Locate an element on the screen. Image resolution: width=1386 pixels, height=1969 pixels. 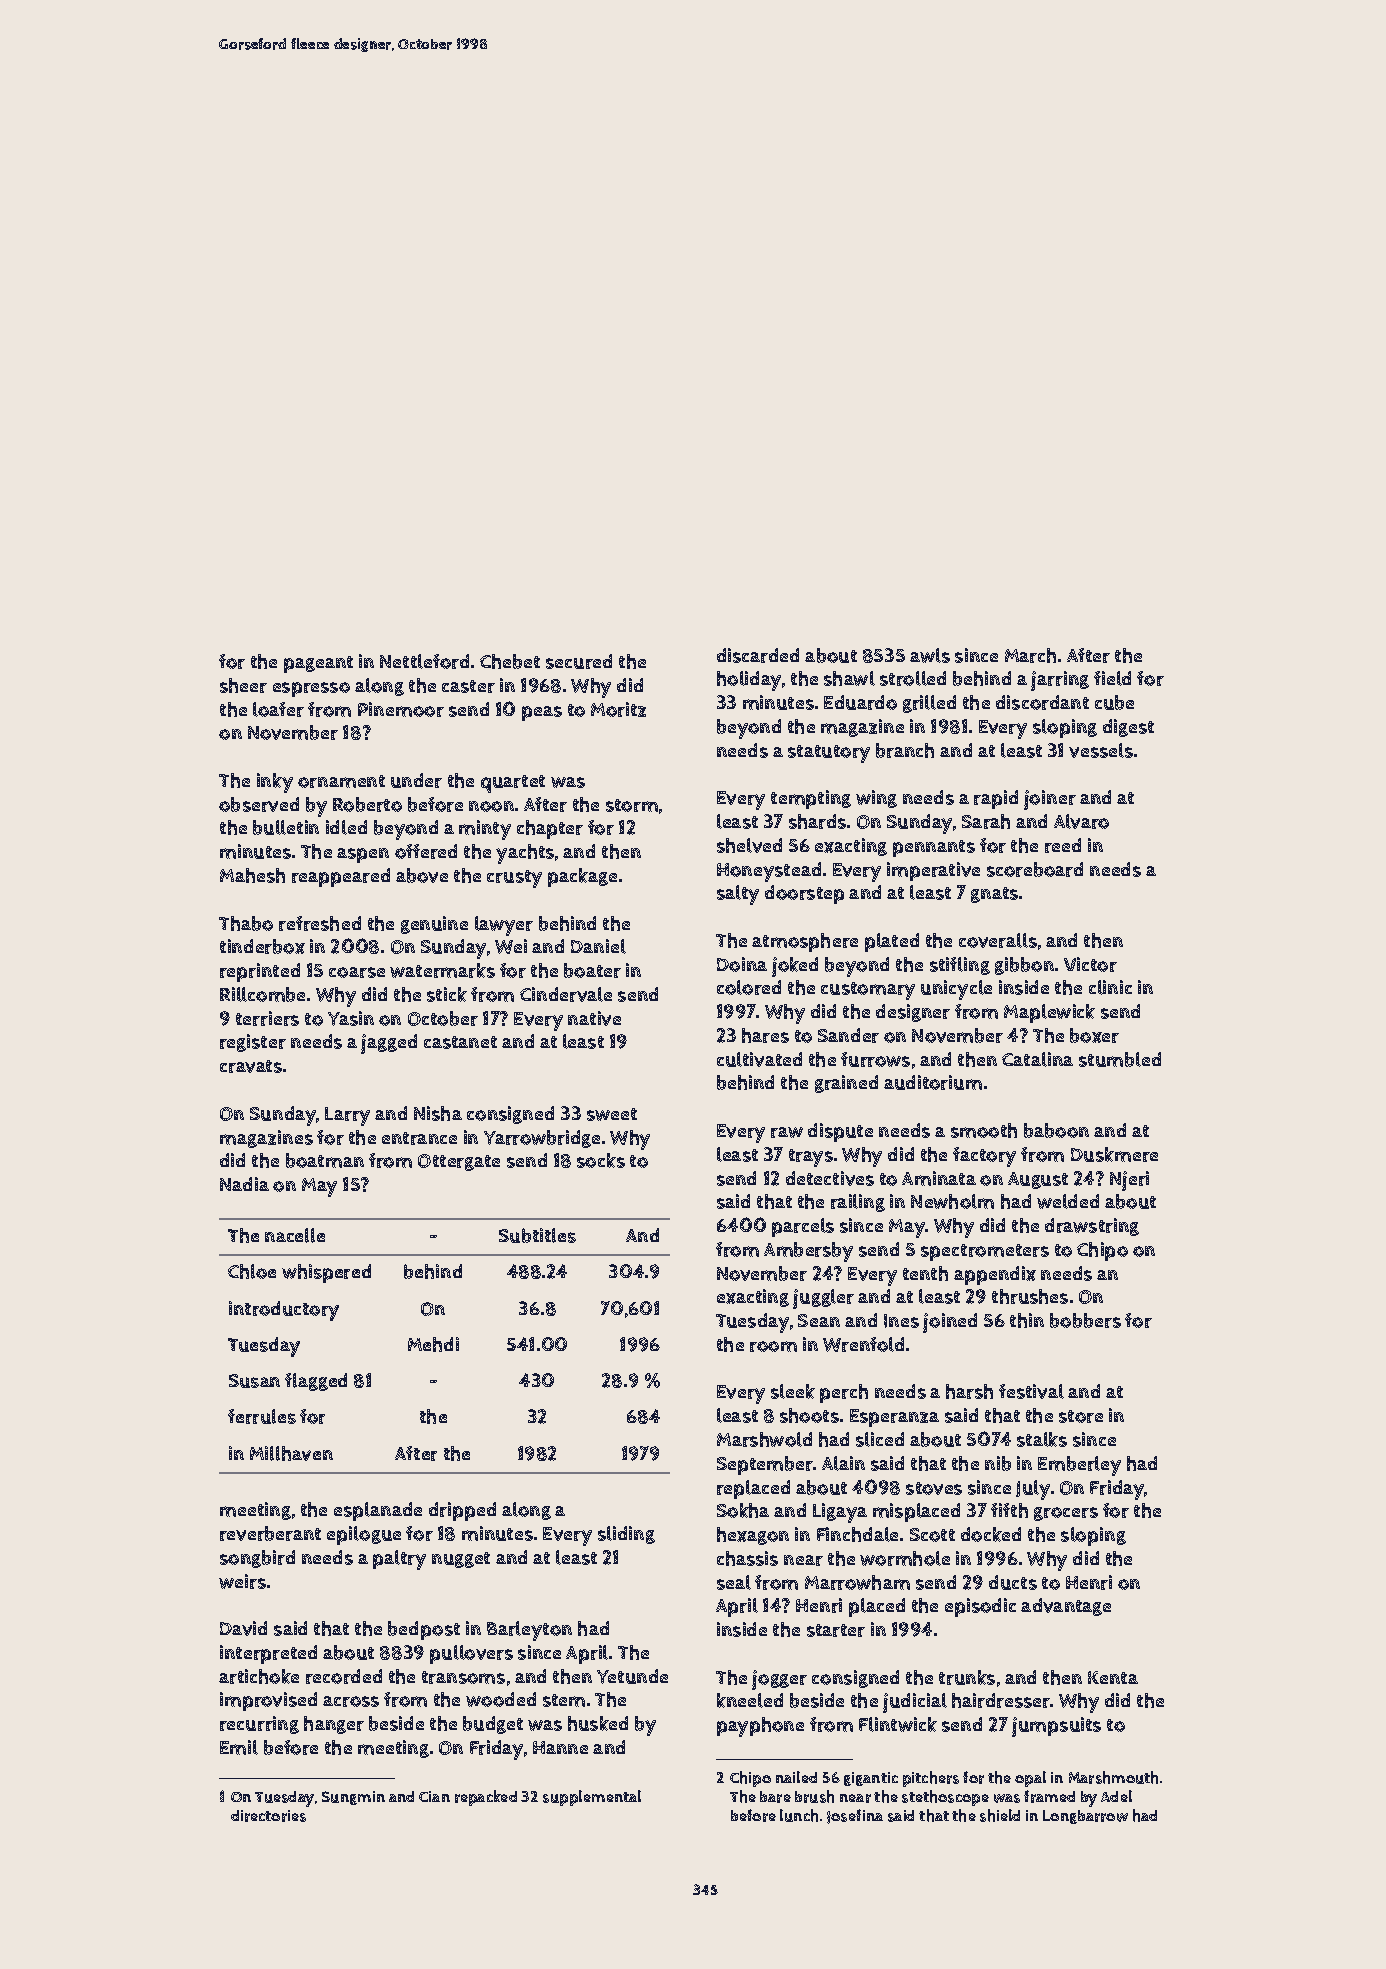
joined is located at coordinates (950, 1323).
